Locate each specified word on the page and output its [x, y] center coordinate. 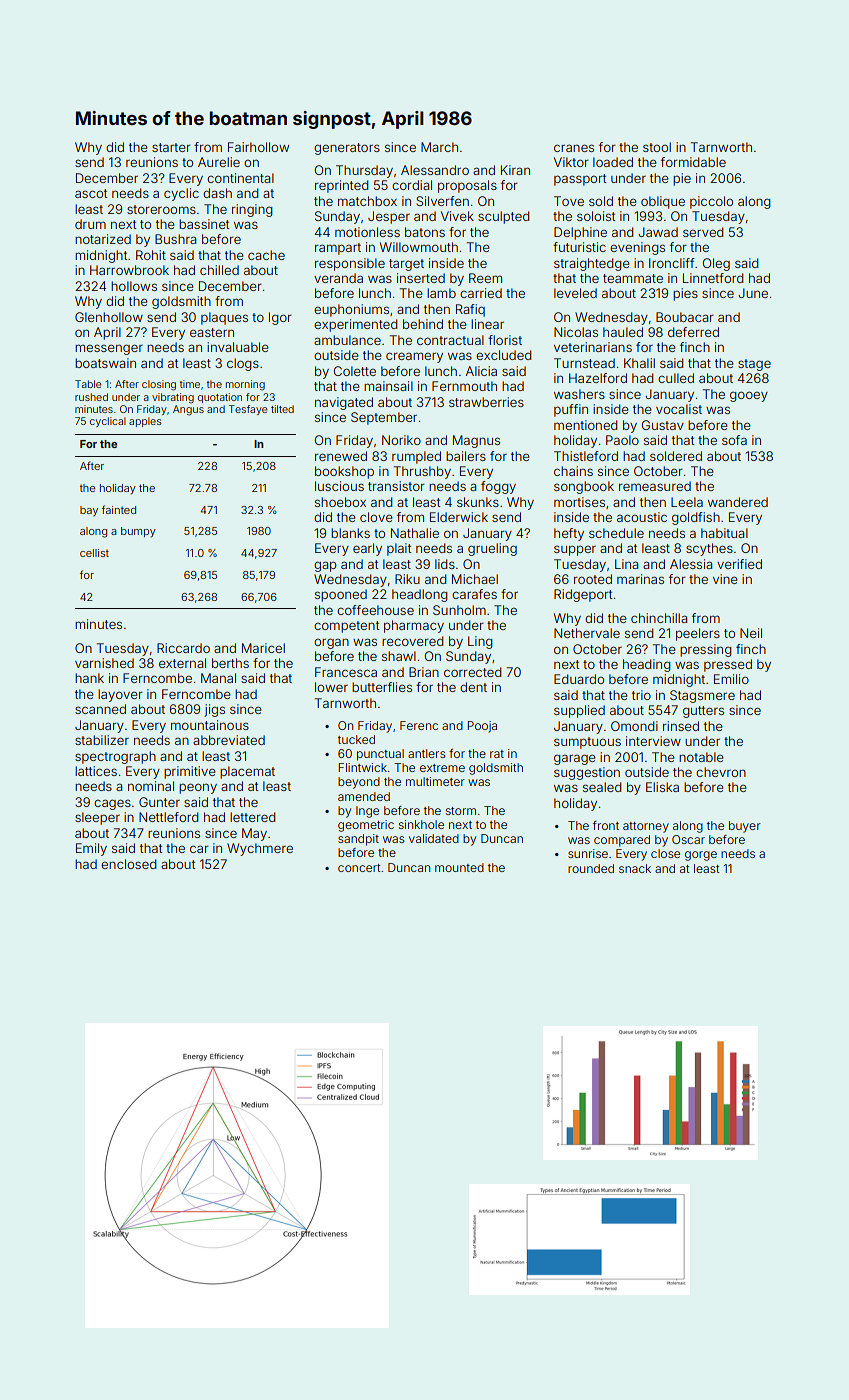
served [703, 232]
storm [461, 811]
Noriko [401, 440]
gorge [701, 856]
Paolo [622, 440]
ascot [91, 193]
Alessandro [435, 170]
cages [112, 804]
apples [145, 422]
